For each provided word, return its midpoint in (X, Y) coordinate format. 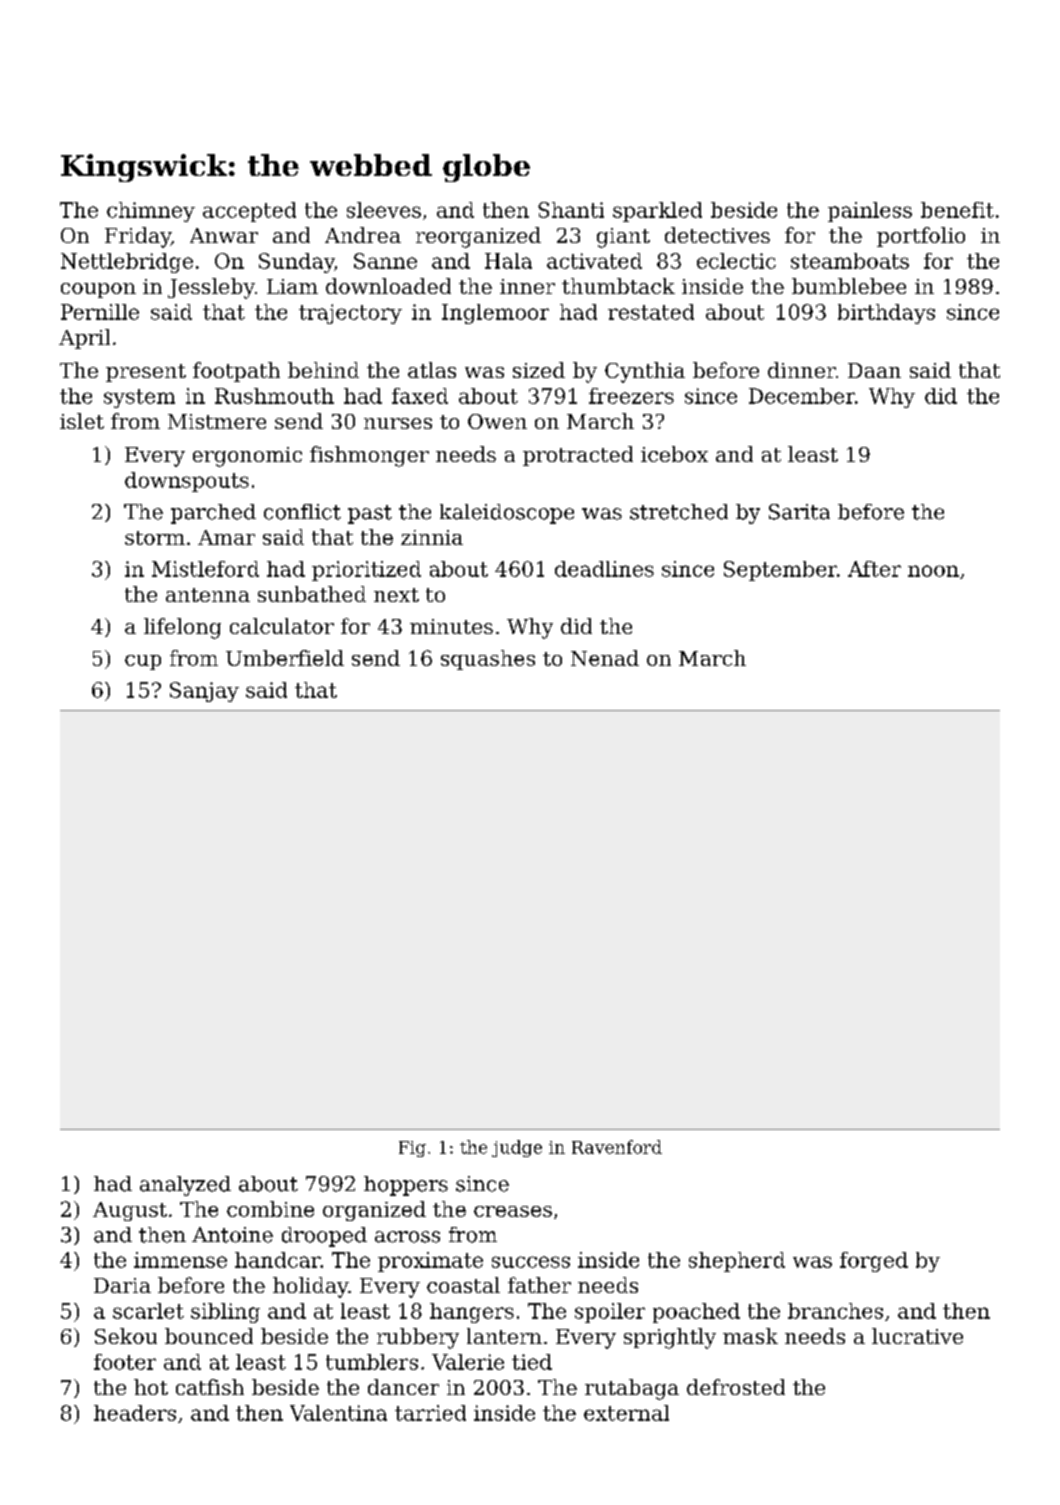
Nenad (605, 658)
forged (874, 1262)
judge (517, 1148)
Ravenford (617, 1147)
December (802, 396)
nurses (398, 423)
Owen (497, 421)
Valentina (338, 1413)
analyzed (185, 1186)
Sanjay (204, 692)
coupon (98, 290)
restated (651, 312)
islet (82, 421)
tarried (430, 1413)
